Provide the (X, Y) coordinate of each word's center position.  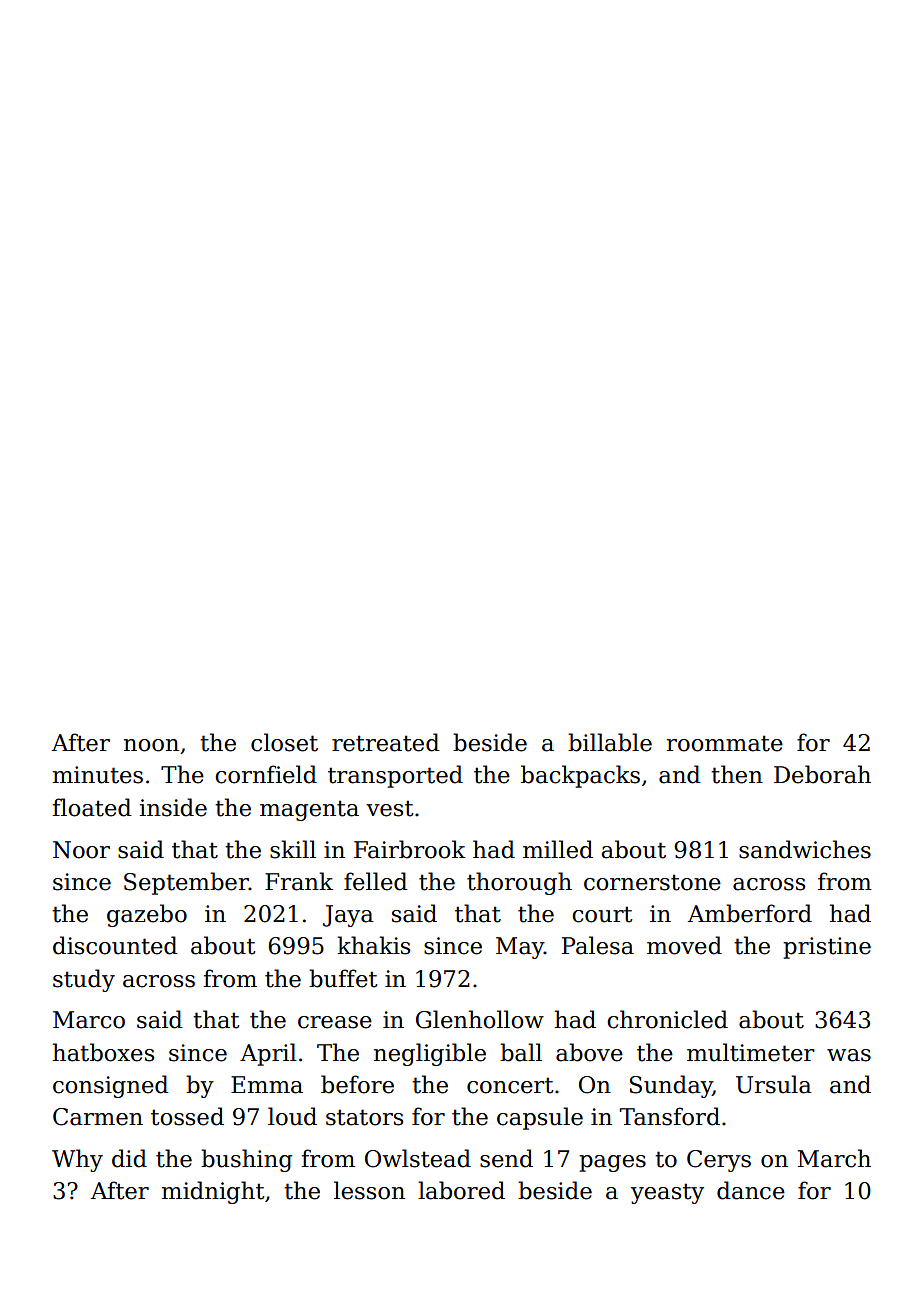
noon (151, 745)
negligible (430, 1054)
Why (77, 1160)
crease (335, 1022)
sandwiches (805, 849)
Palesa (598, 945)
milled (558, 849)
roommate (725, 743)
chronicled (667, 1019)
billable (610, 742)
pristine (827, 948)
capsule (540, 1118)
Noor (81, 850)
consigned (111, 1086)
